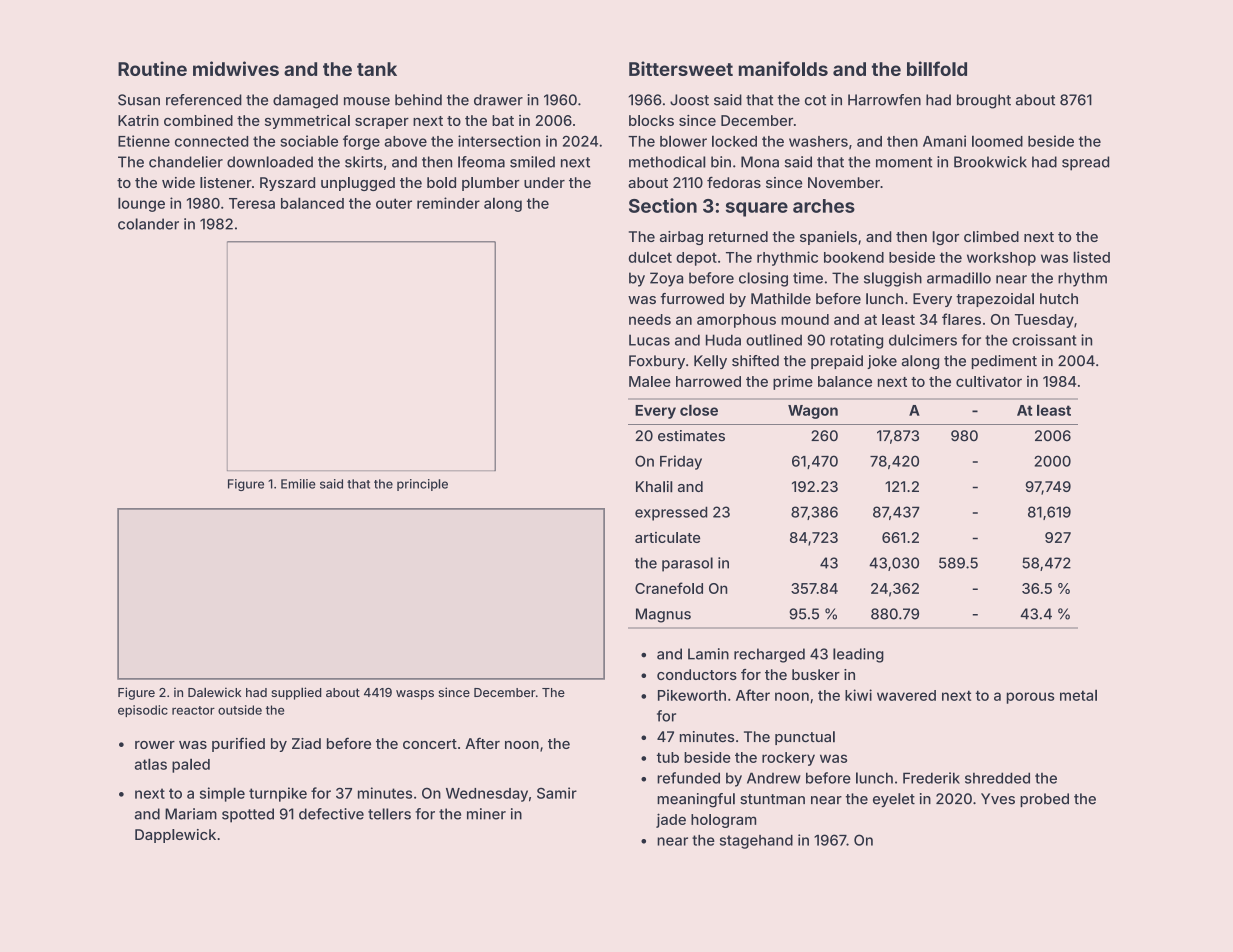 This screenshot has height=952, width=1233. What do you see at coordinates (681, 68) in the screenshot?
I see `Bittersweet` at bounding box center [681, 68].
